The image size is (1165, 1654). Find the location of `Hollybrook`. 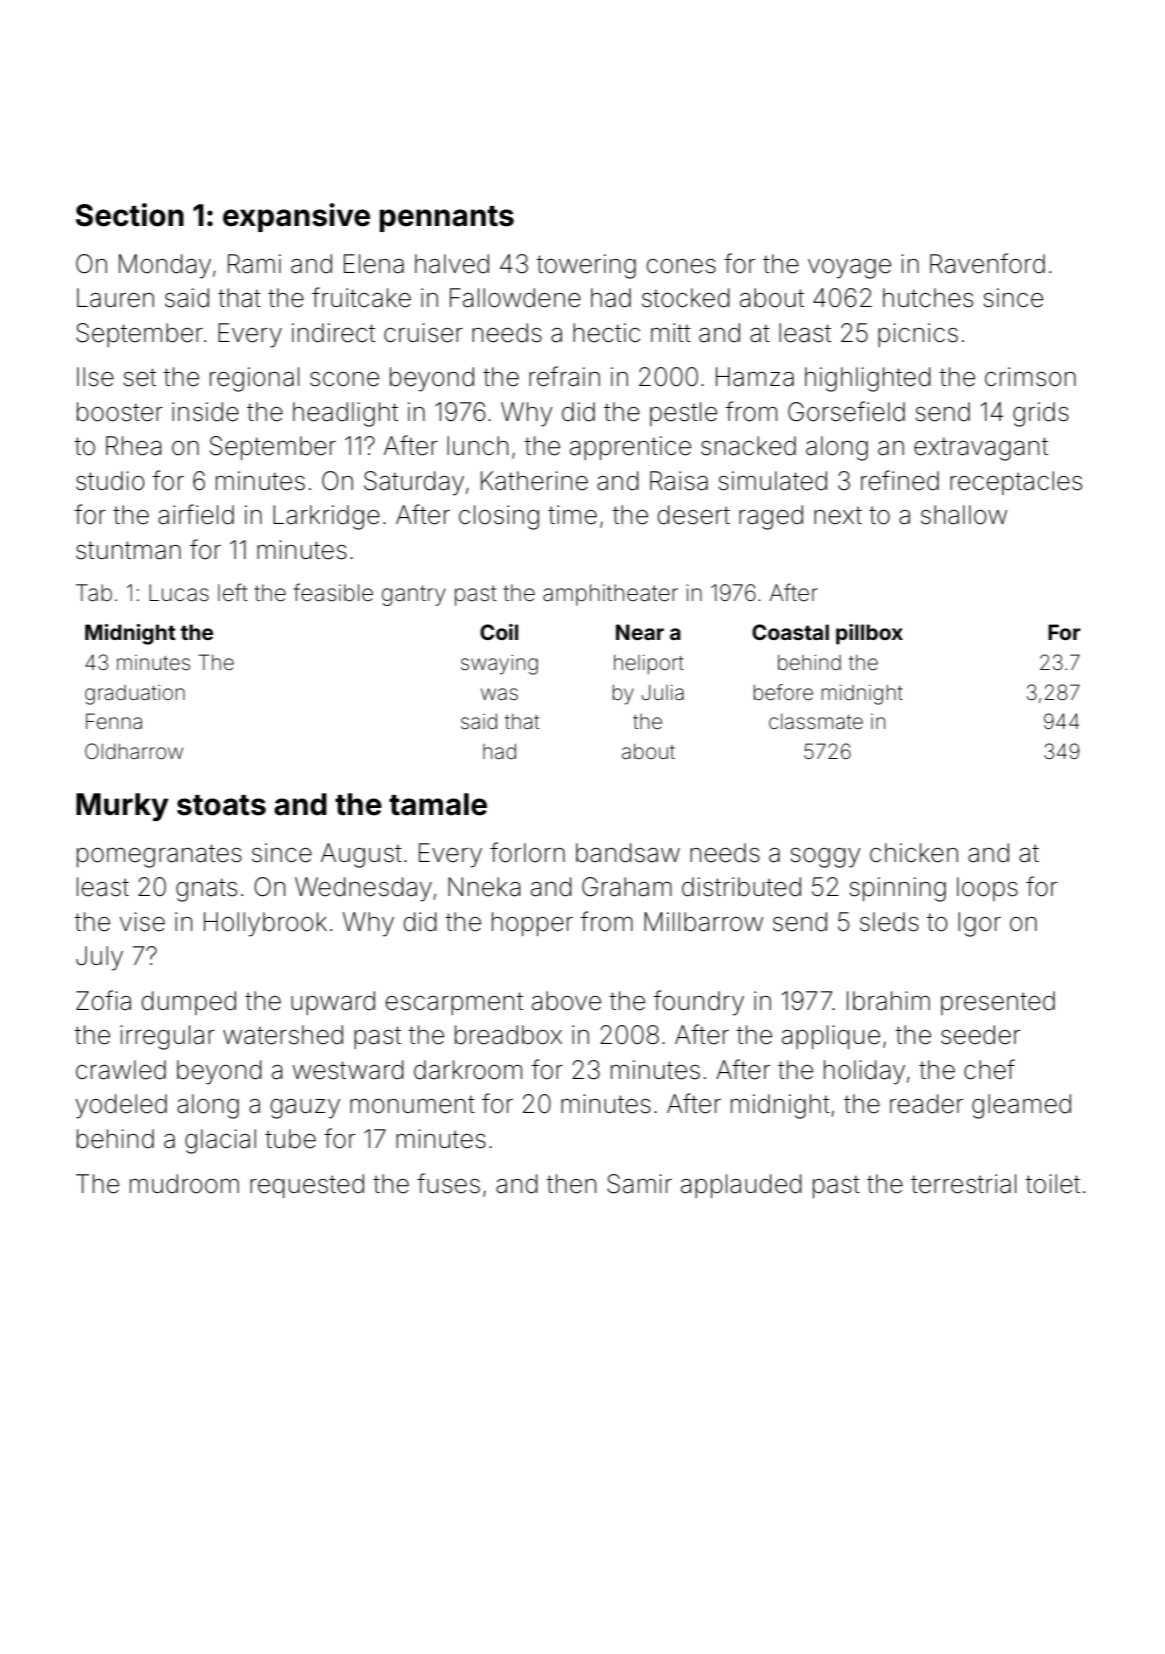

Hollybrook is located at coordinates (265, 924).
